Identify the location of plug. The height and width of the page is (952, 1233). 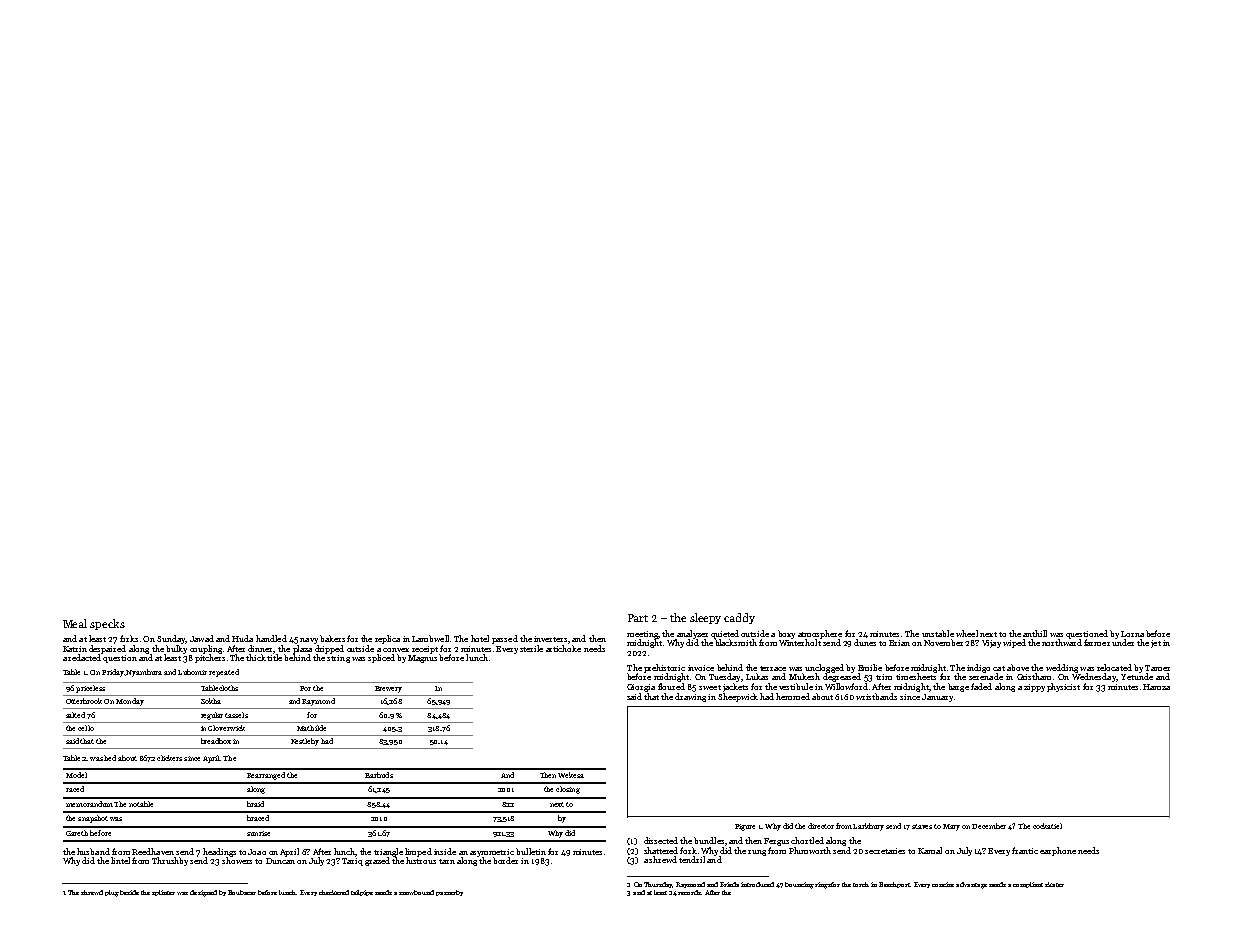
(112, 893).
